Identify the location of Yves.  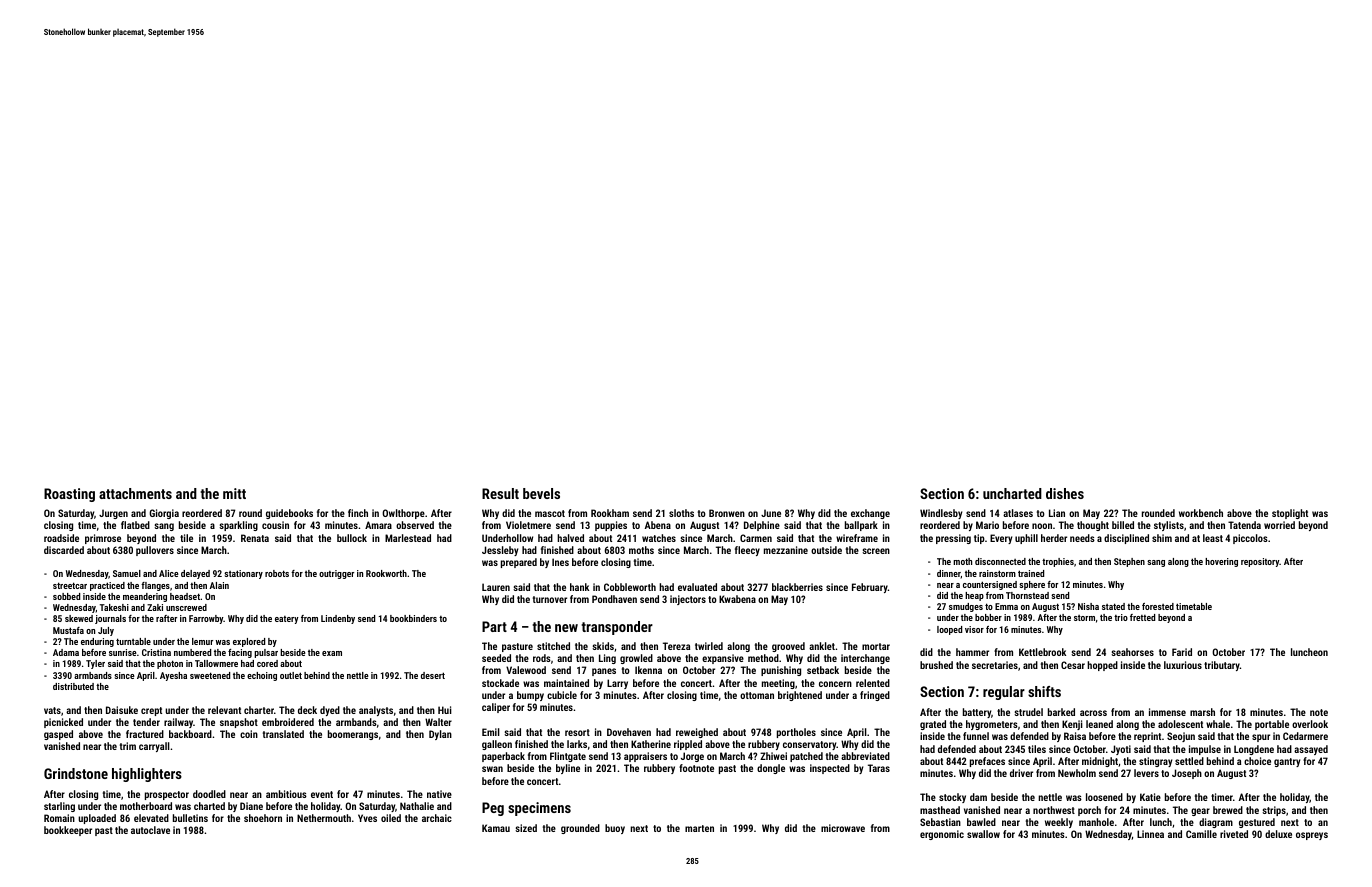
(367, 818).
